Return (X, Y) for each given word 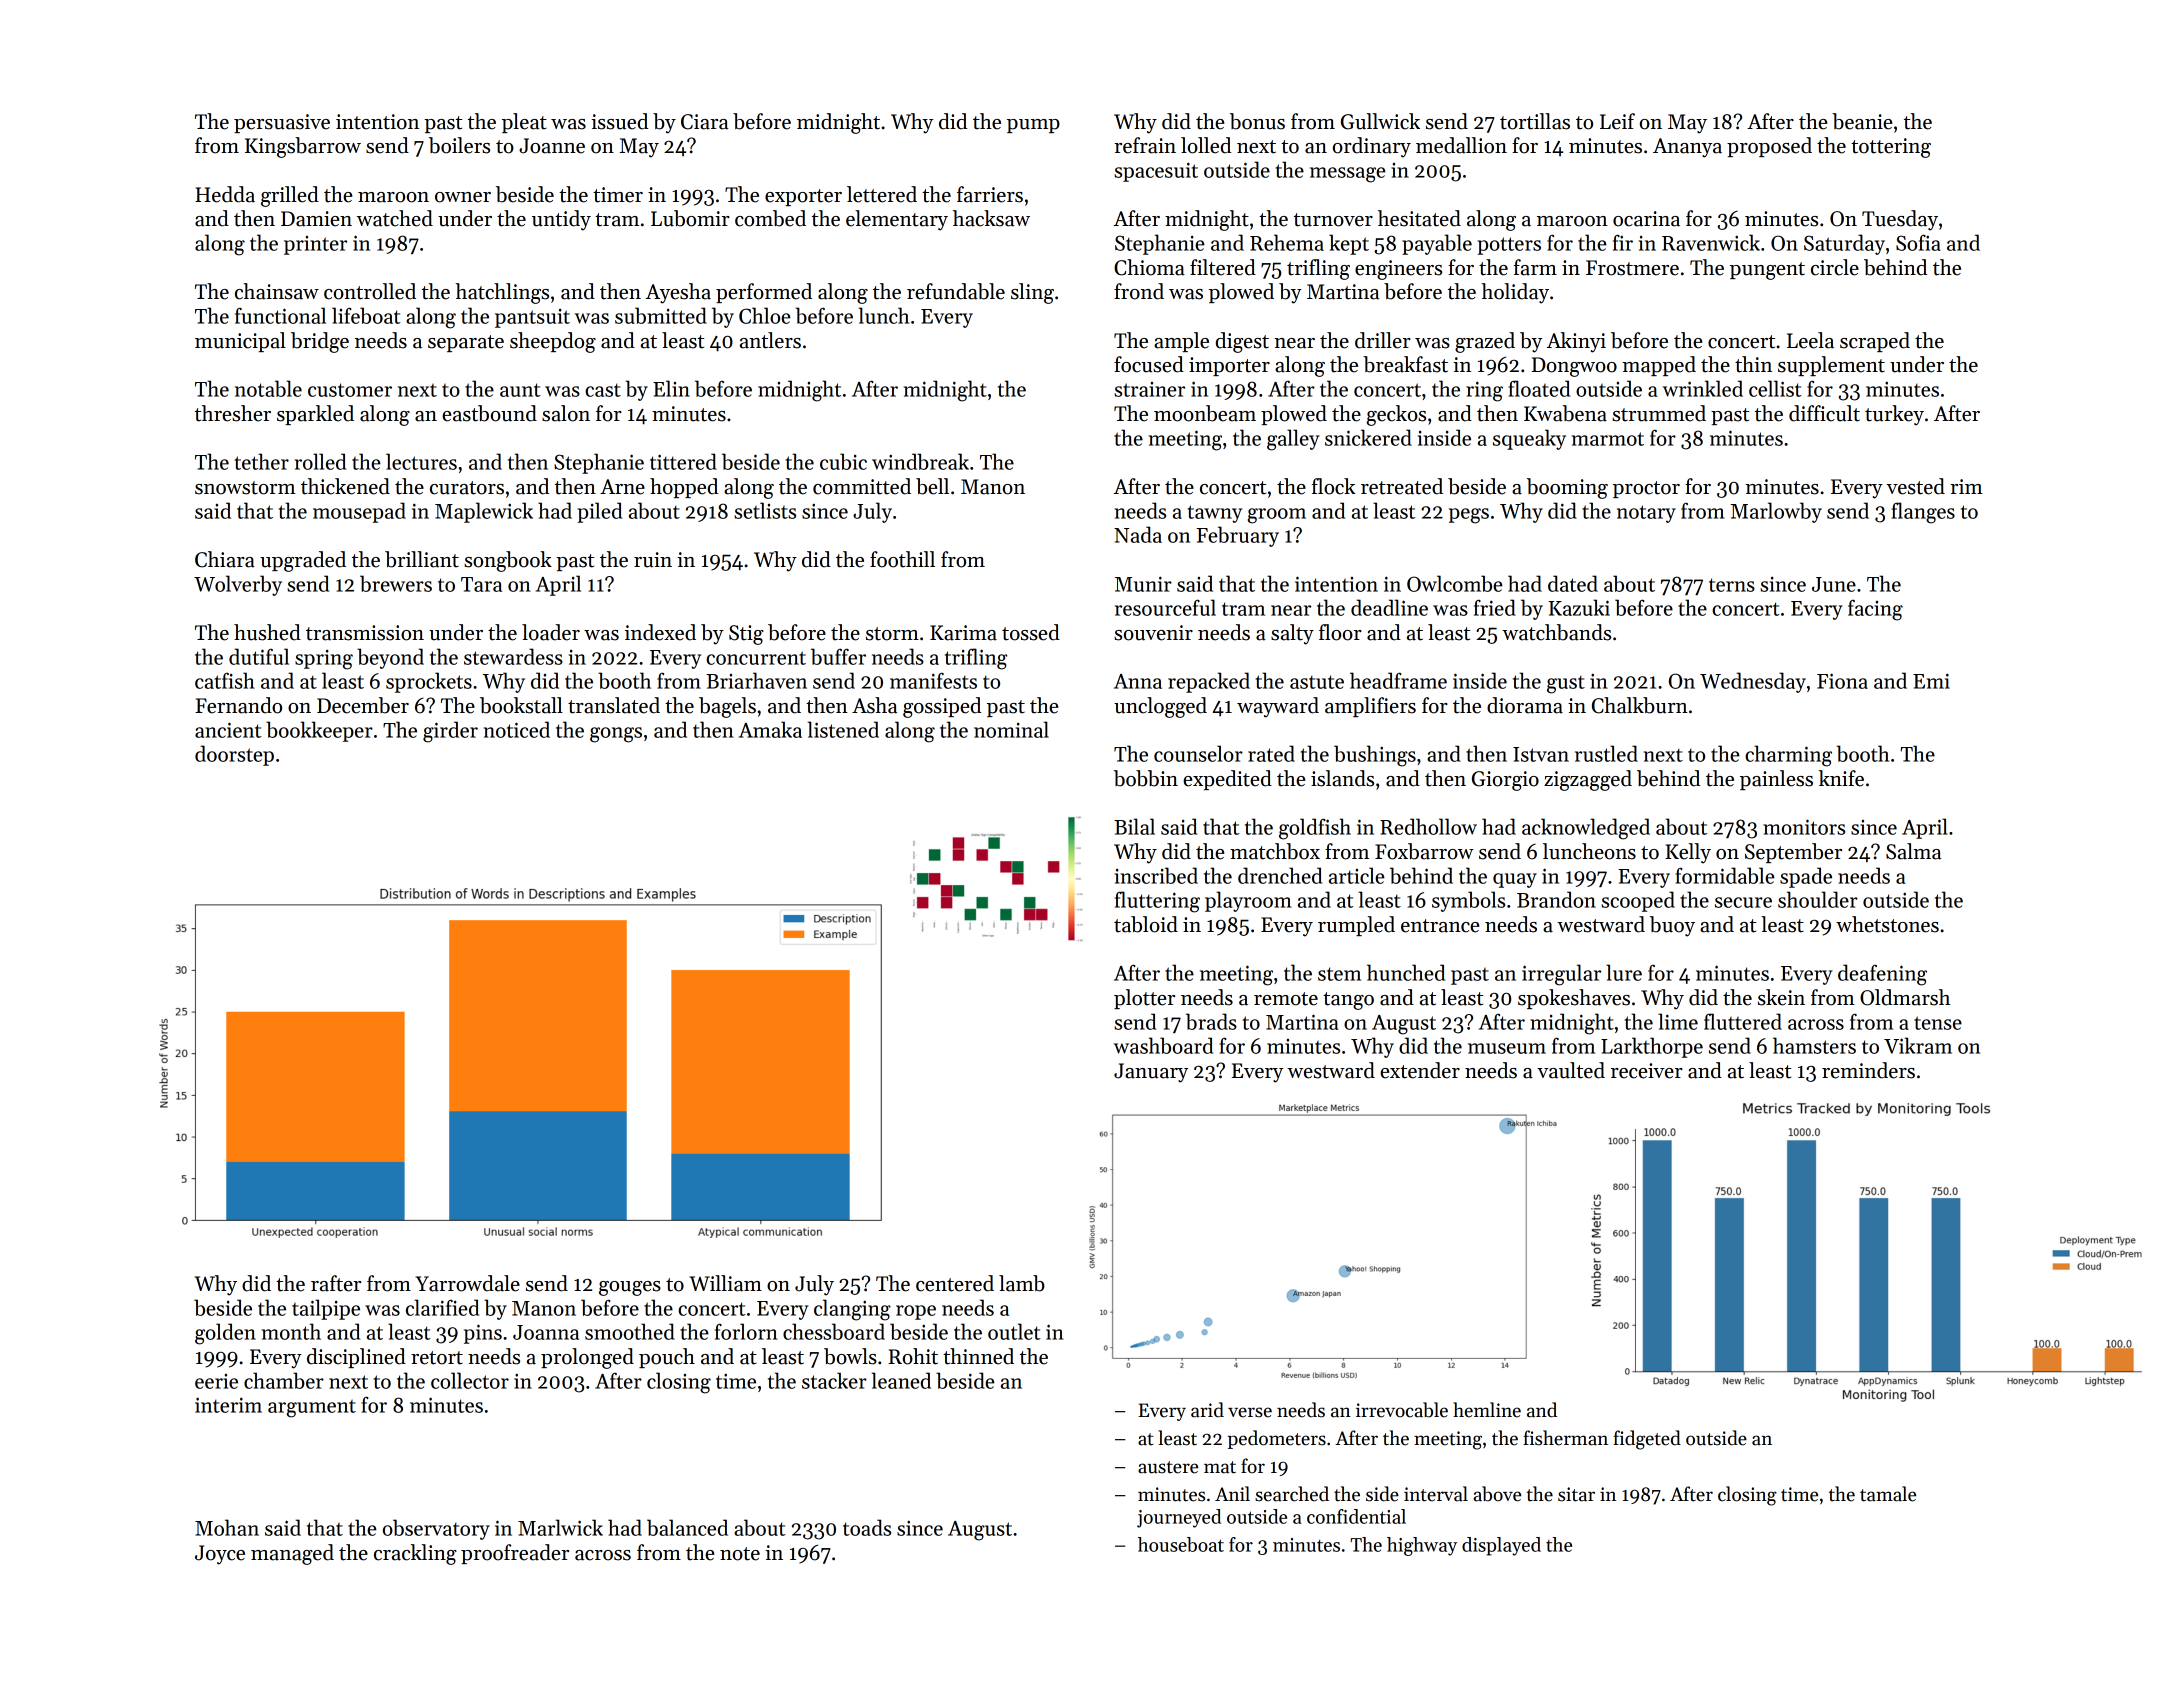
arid (1207, 1410)
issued (619, 121)
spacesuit (1156, 172)
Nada (1138, 534)
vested (1915, 486)
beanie (1862, 121)
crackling (415, 1554)
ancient (228, 730)
